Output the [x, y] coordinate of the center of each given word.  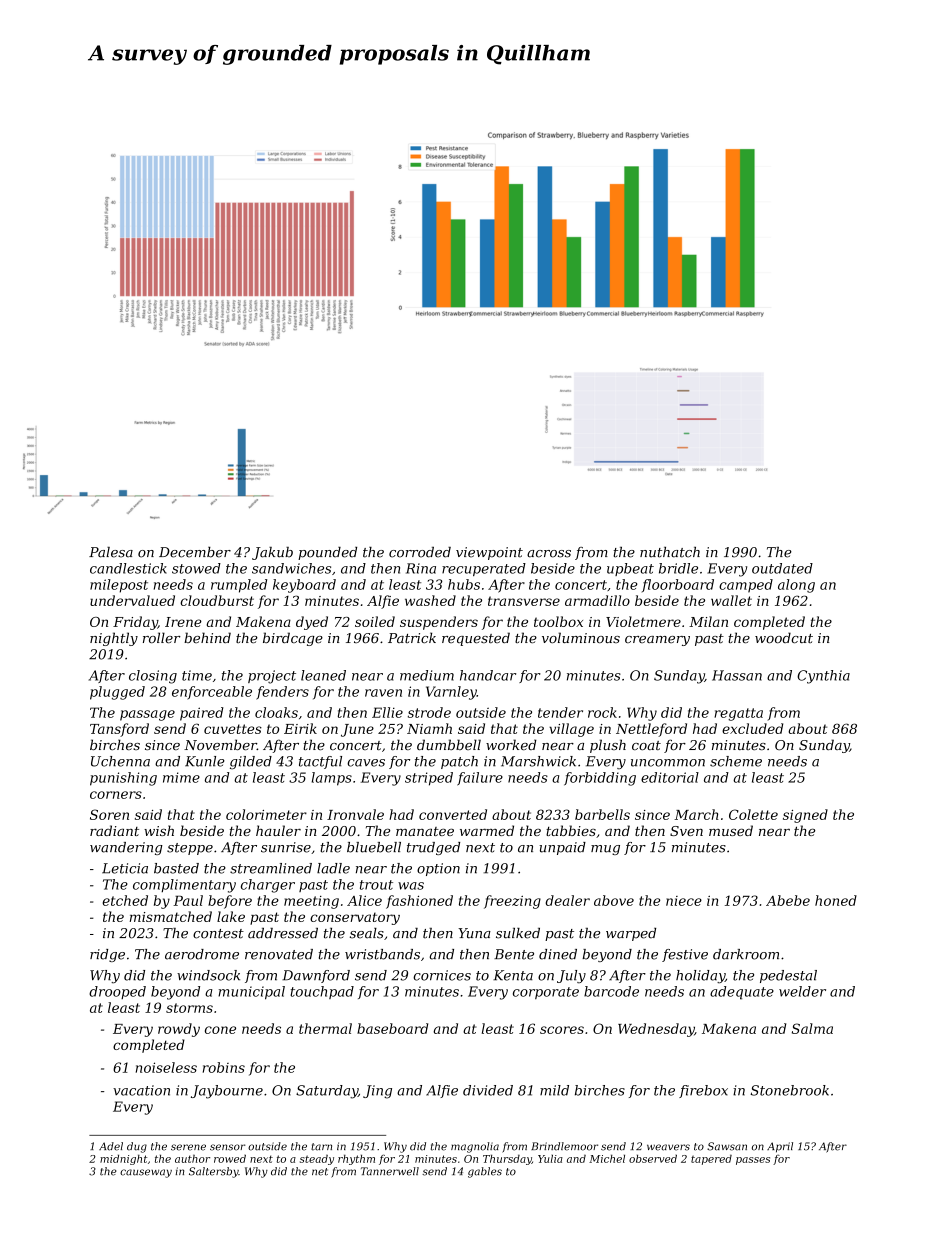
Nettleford [651, 730]
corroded [420, 552]
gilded [251, 763]
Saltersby [214, 1172]
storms [189, 1008]
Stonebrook [789, 1090]
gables [485, 1172]
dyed [312, 623]
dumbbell [449, 744]
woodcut [784, 637]
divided [488, 1090]
